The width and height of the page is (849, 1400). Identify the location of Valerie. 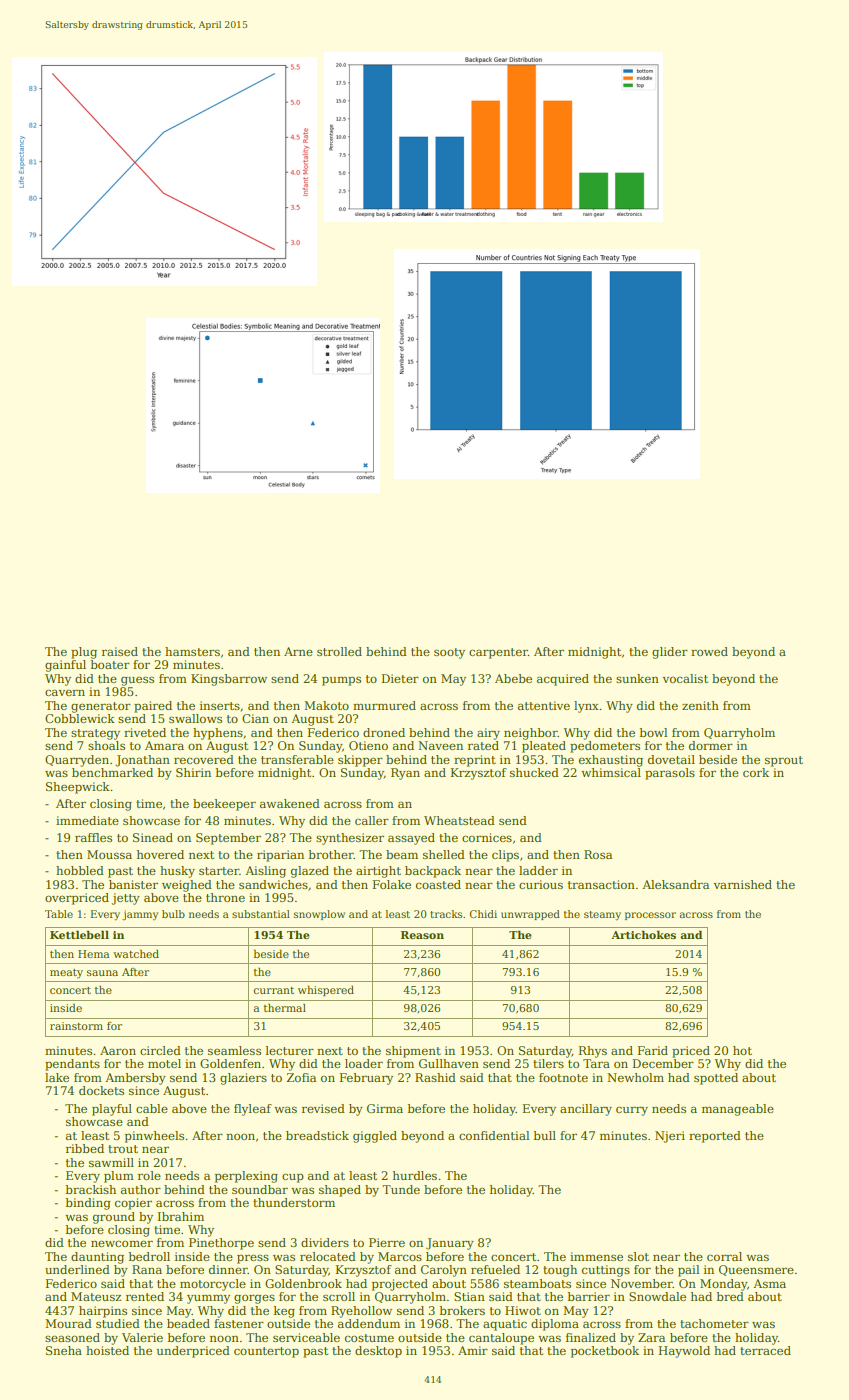
(142, 1337).
